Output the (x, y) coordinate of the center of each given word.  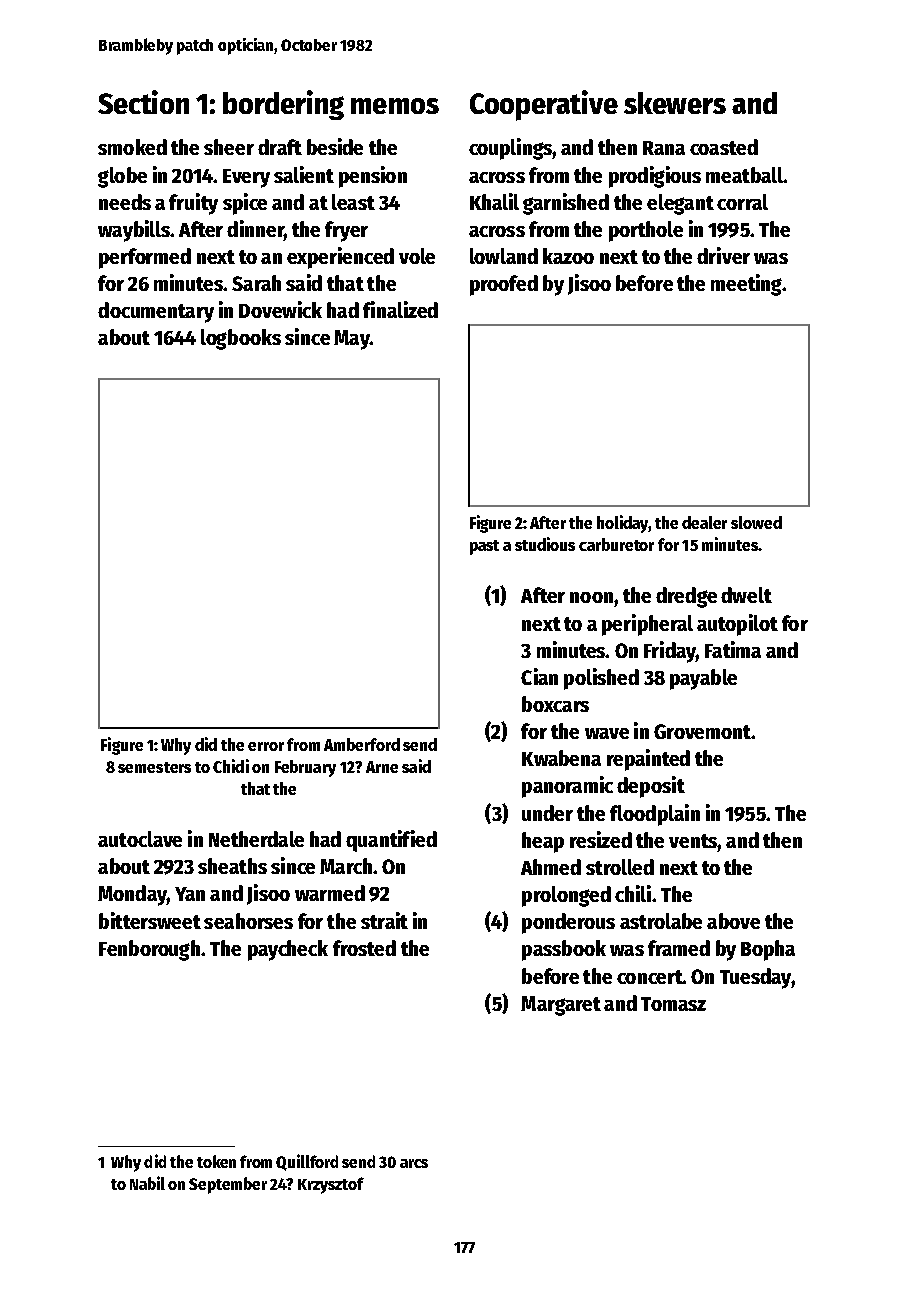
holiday (623, 524)
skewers (675, 103)
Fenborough (149, 950)
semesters (154, 767)
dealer (704, 522)
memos (395, 106)
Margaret (561, 1006)
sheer (229, 147)
